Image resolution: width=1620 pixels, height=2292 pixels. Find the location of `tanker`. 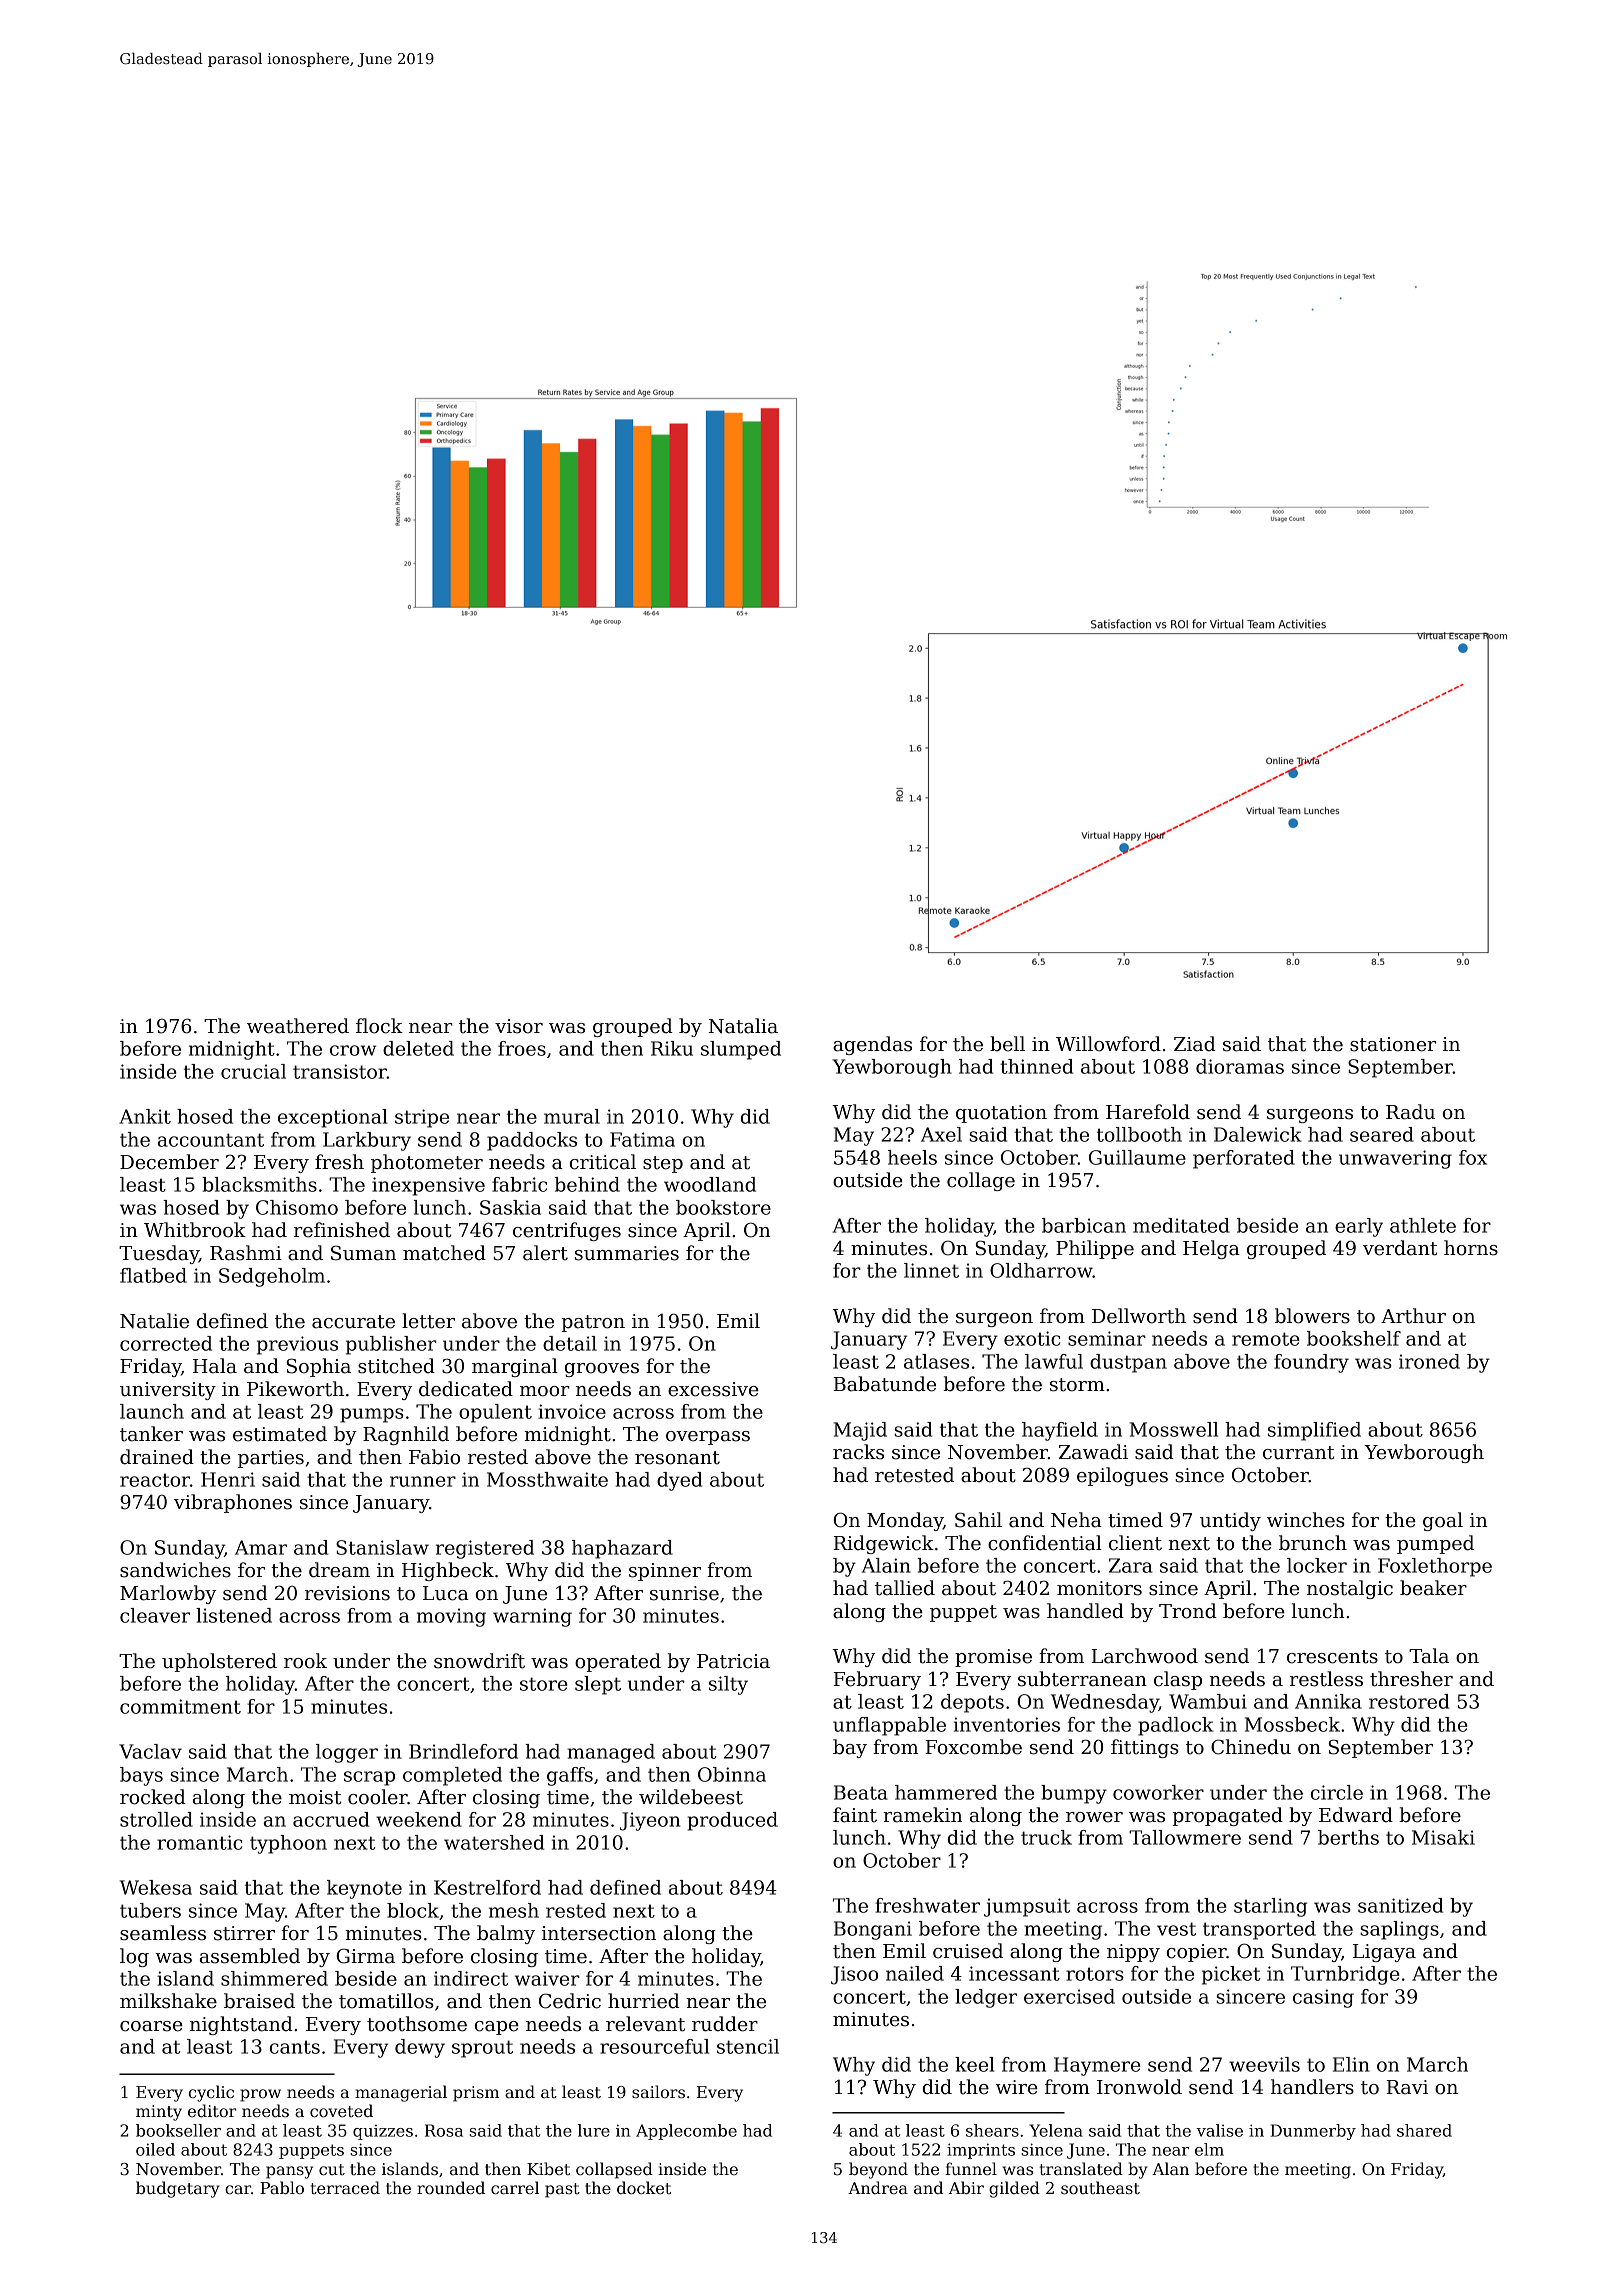

tanker is located at coordinates (151, 1434).
